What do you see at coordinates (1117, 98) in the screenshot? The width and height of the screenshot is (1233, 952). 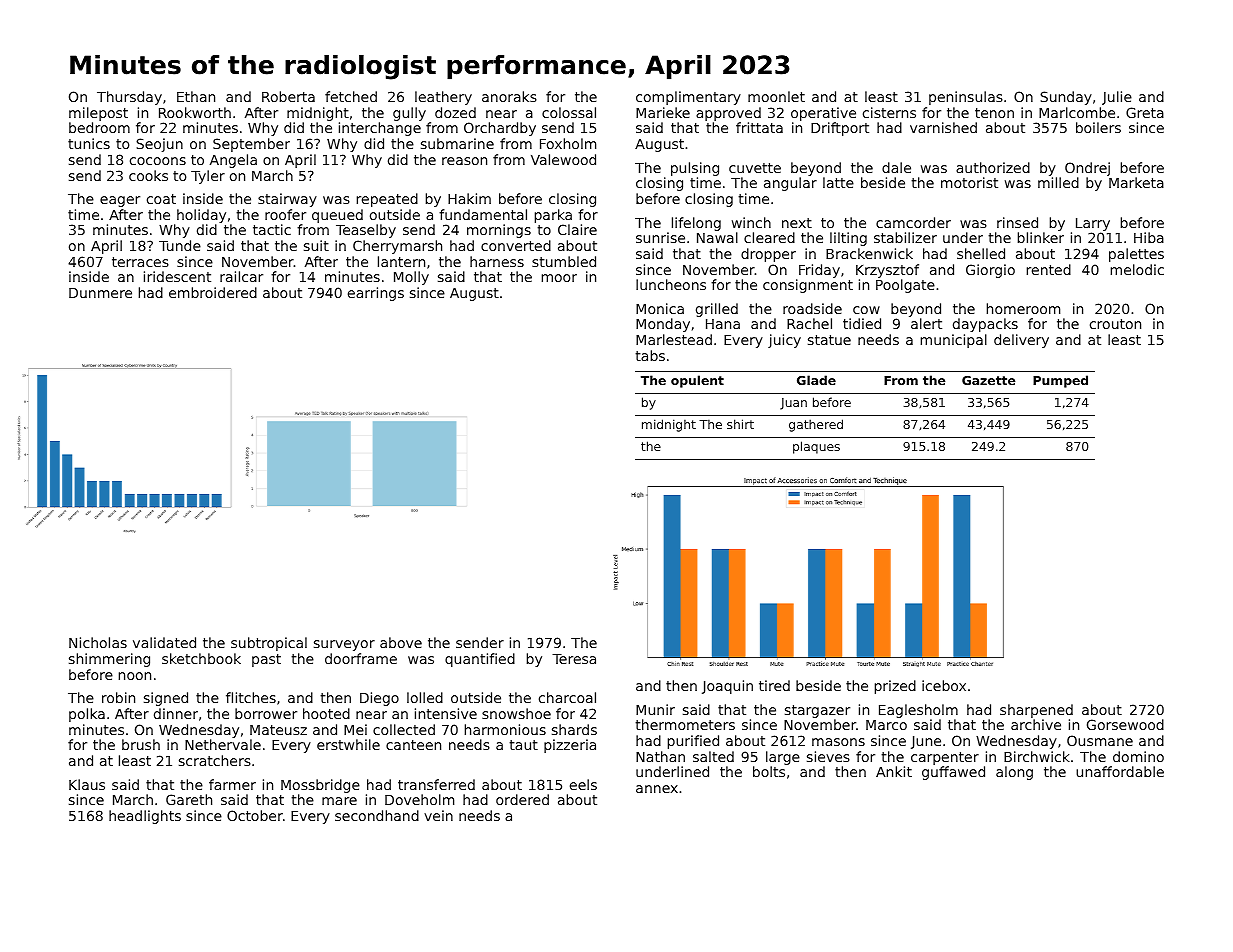 I see `Julie` at bounding box center [1117, 98].
